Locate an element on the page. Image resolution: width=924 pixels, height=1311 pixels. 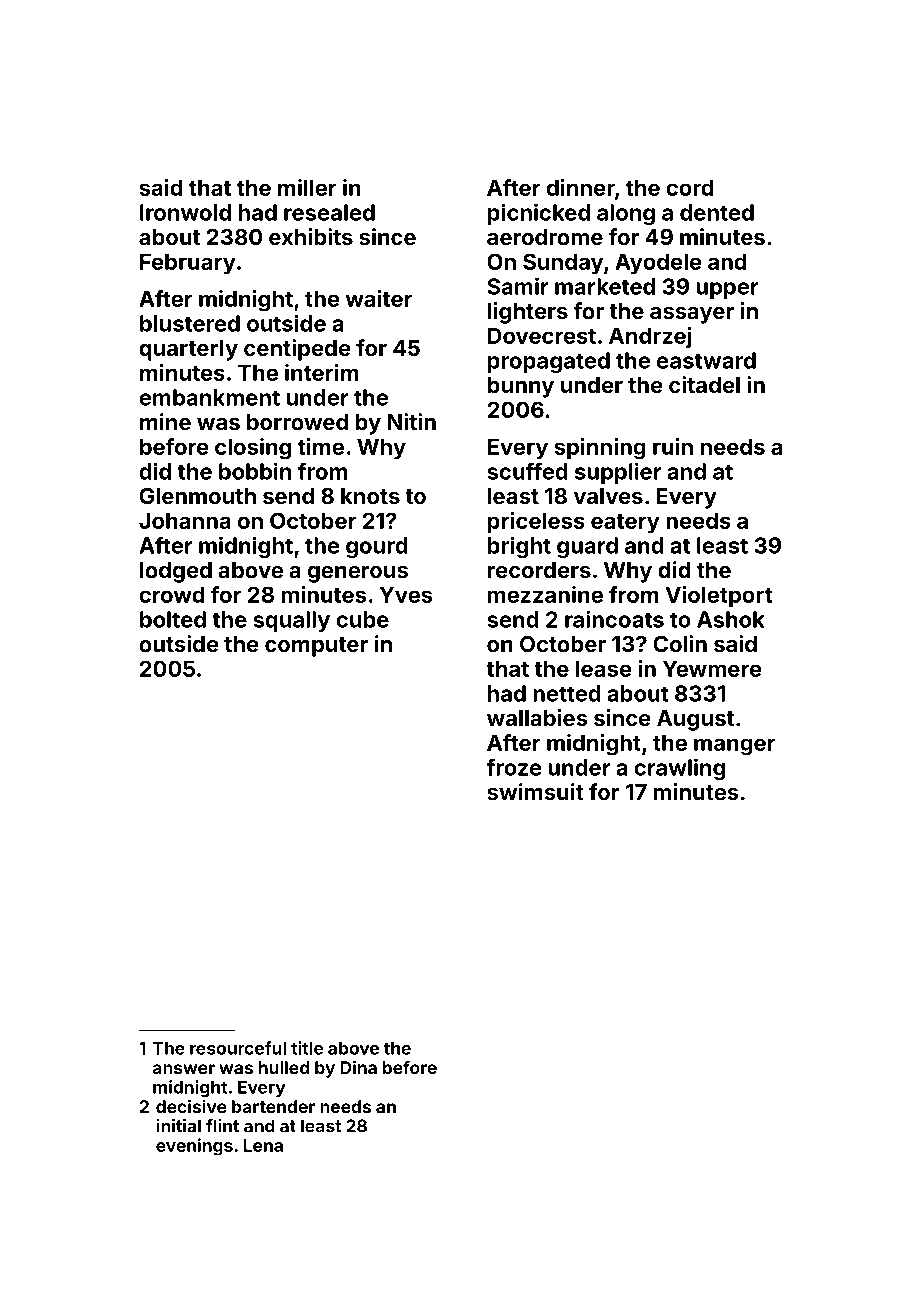
wallabies is located at coordinates (537, 717).
